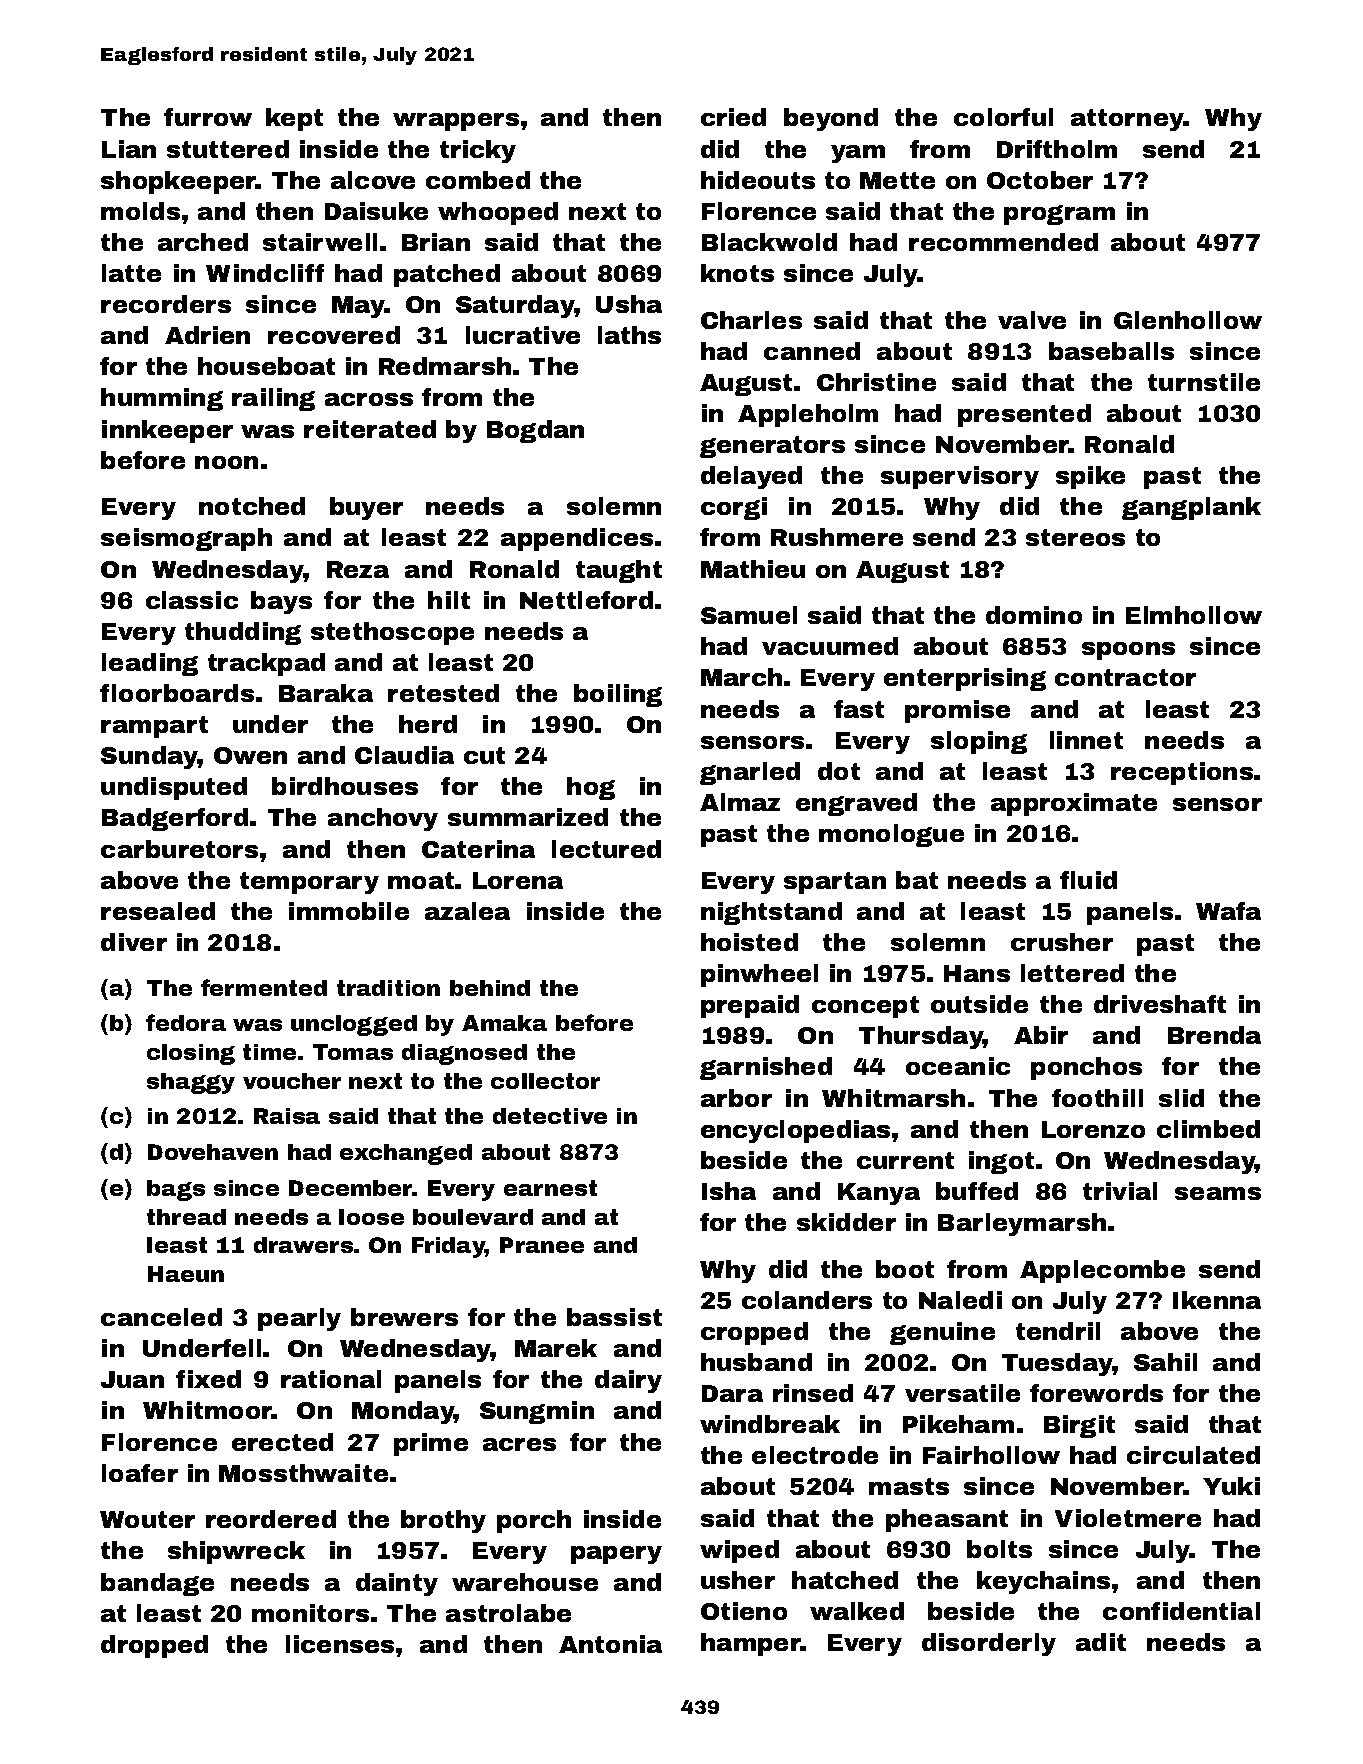 The image size is (1363, 1764). What do you see at coordinates (208, 117) in the screenshot?
I see `furrow` at bounding box center [208, 117].
